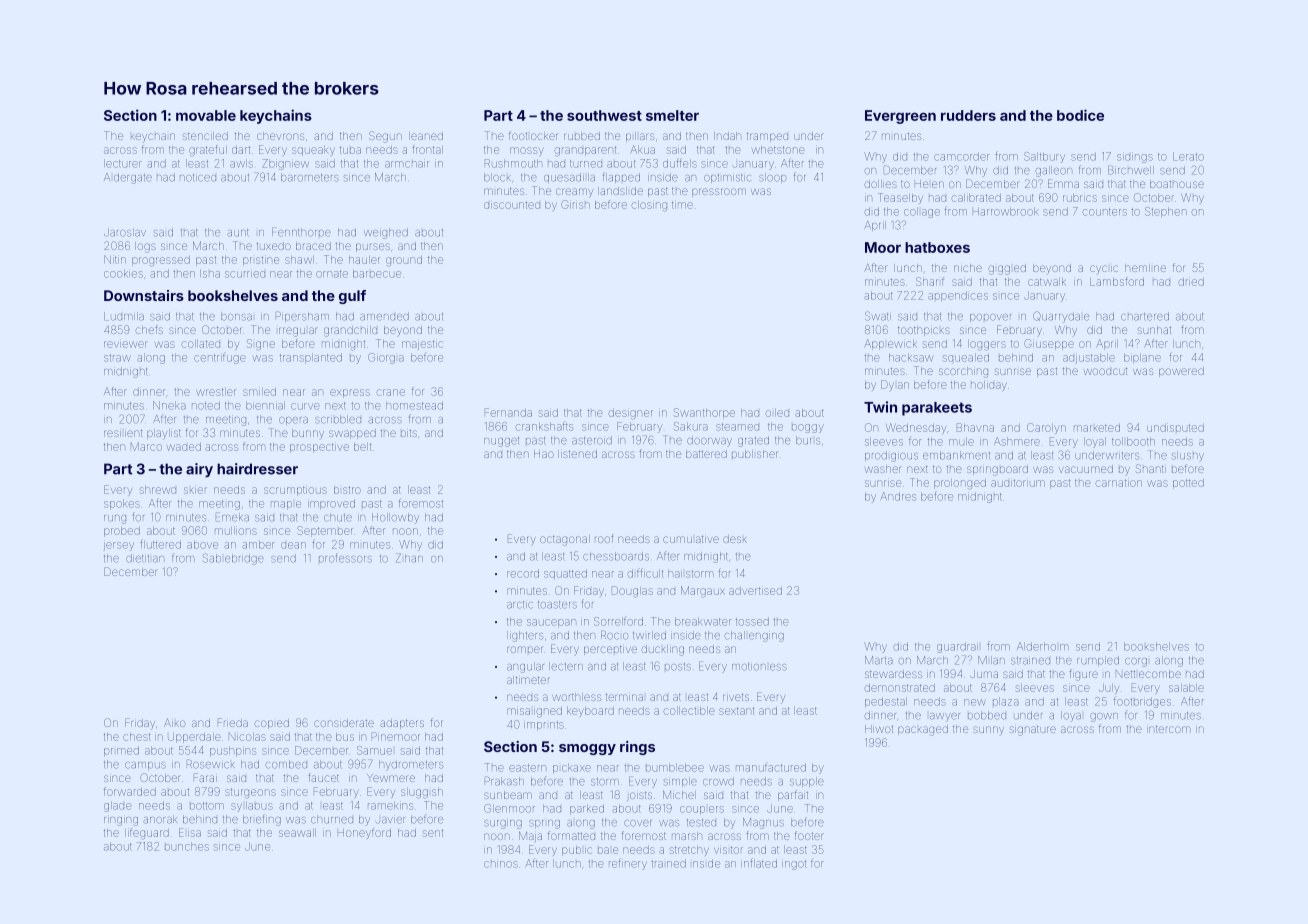  I want to click on Marco, so click(146, 446).
